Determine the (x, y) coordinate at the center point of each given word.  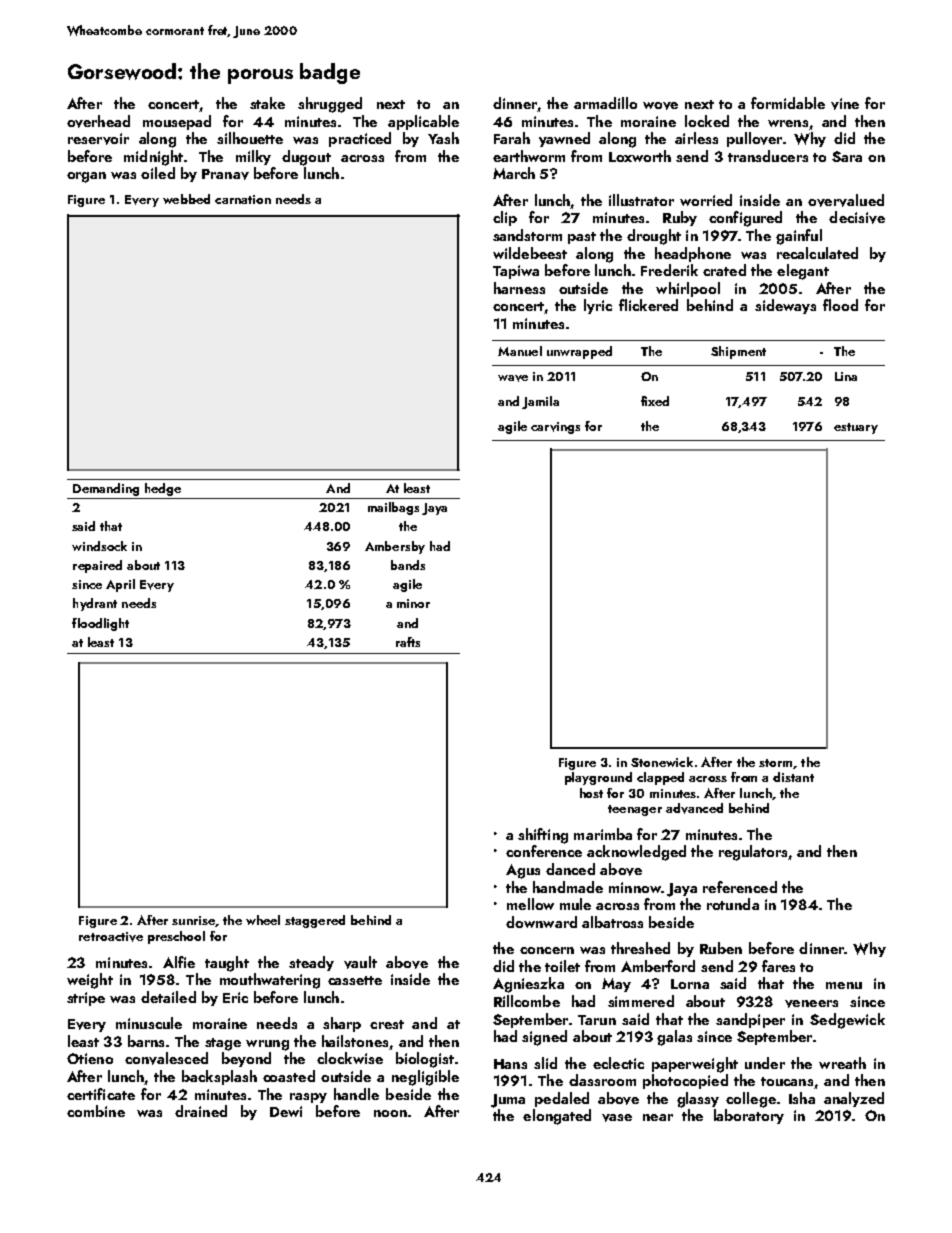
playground (598, 778)
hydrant (95, 604)
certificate (101, 1094)
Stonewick (662, 762)
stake (267, 103)
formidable (788, 103)
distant (793, 777)
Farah (512, 138)
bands (408, 565)
